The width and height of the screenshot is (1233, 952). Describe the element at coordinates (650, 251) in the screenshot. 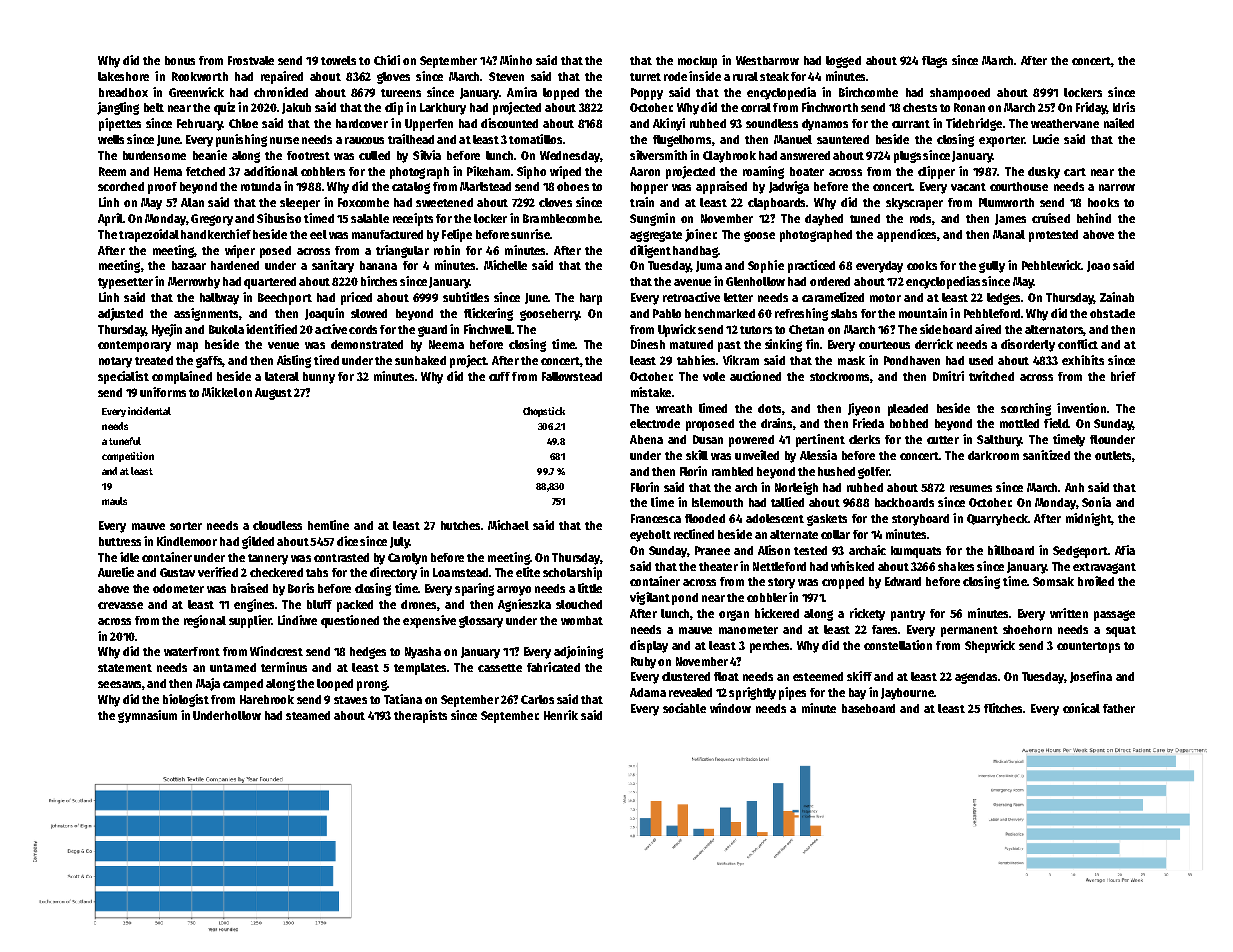

I see `diligent` at that location.
